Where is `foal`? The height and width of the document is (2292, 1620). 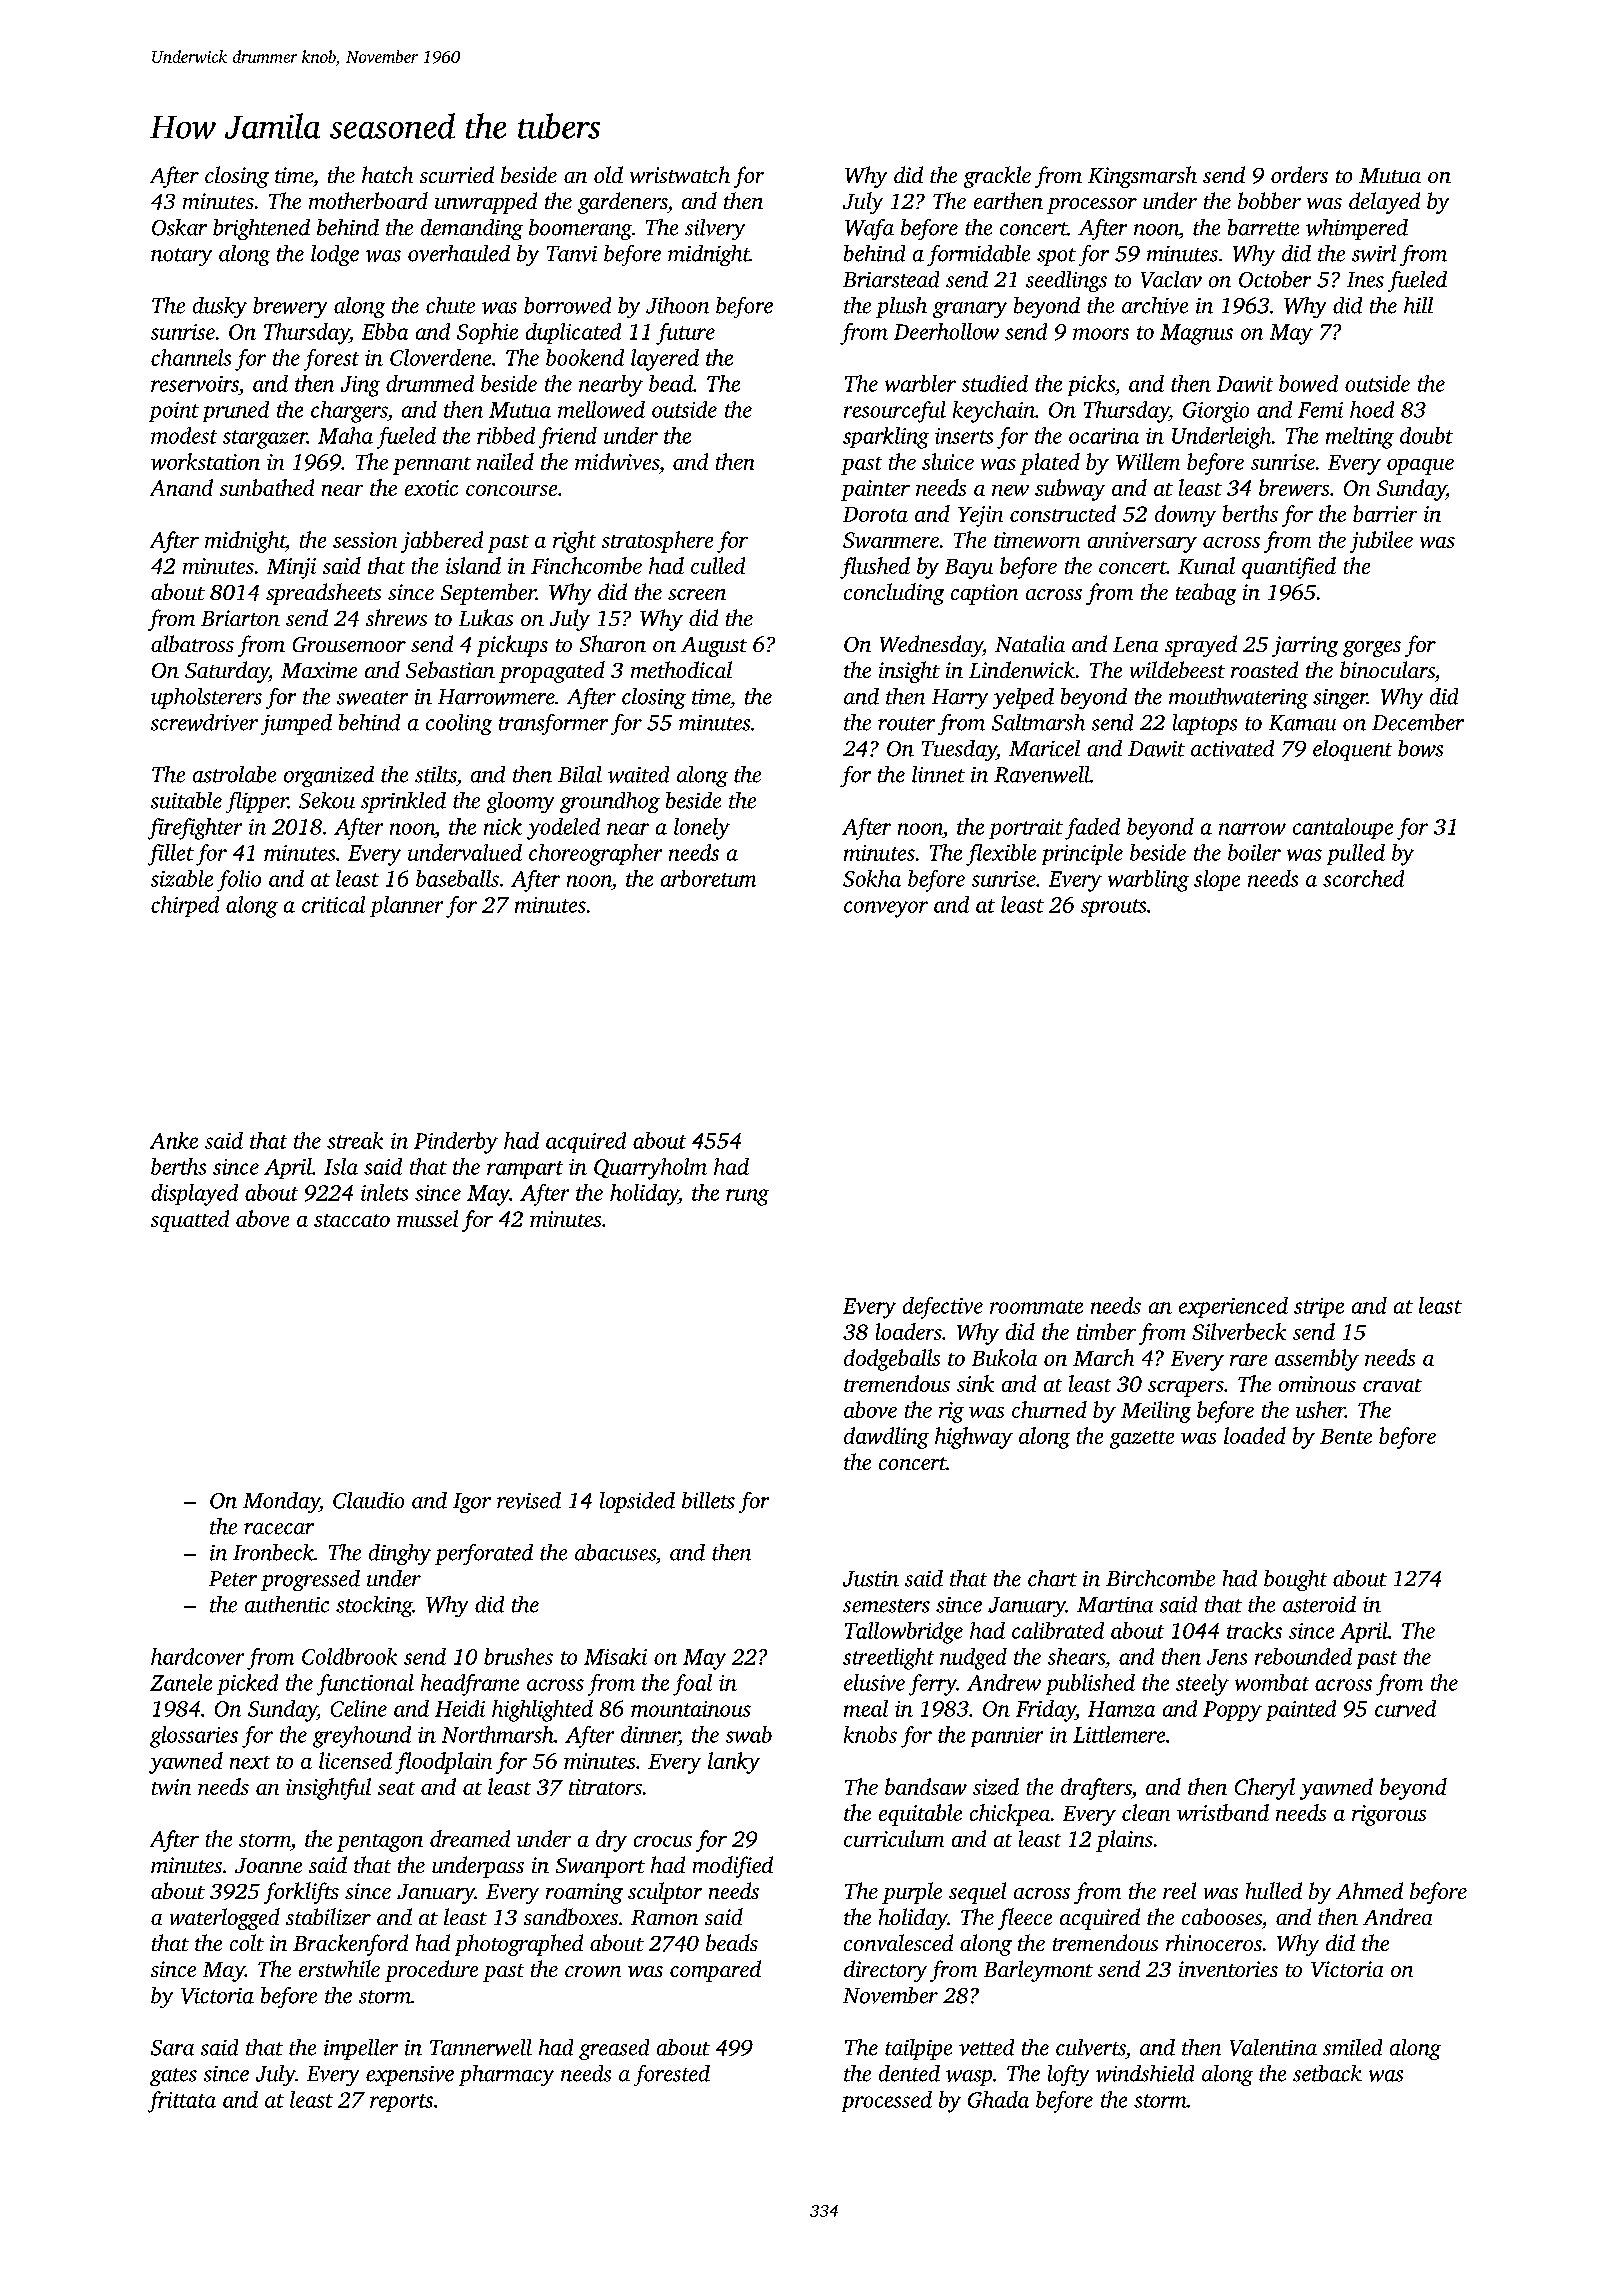
foal is located at coordinates (692, 1685).
